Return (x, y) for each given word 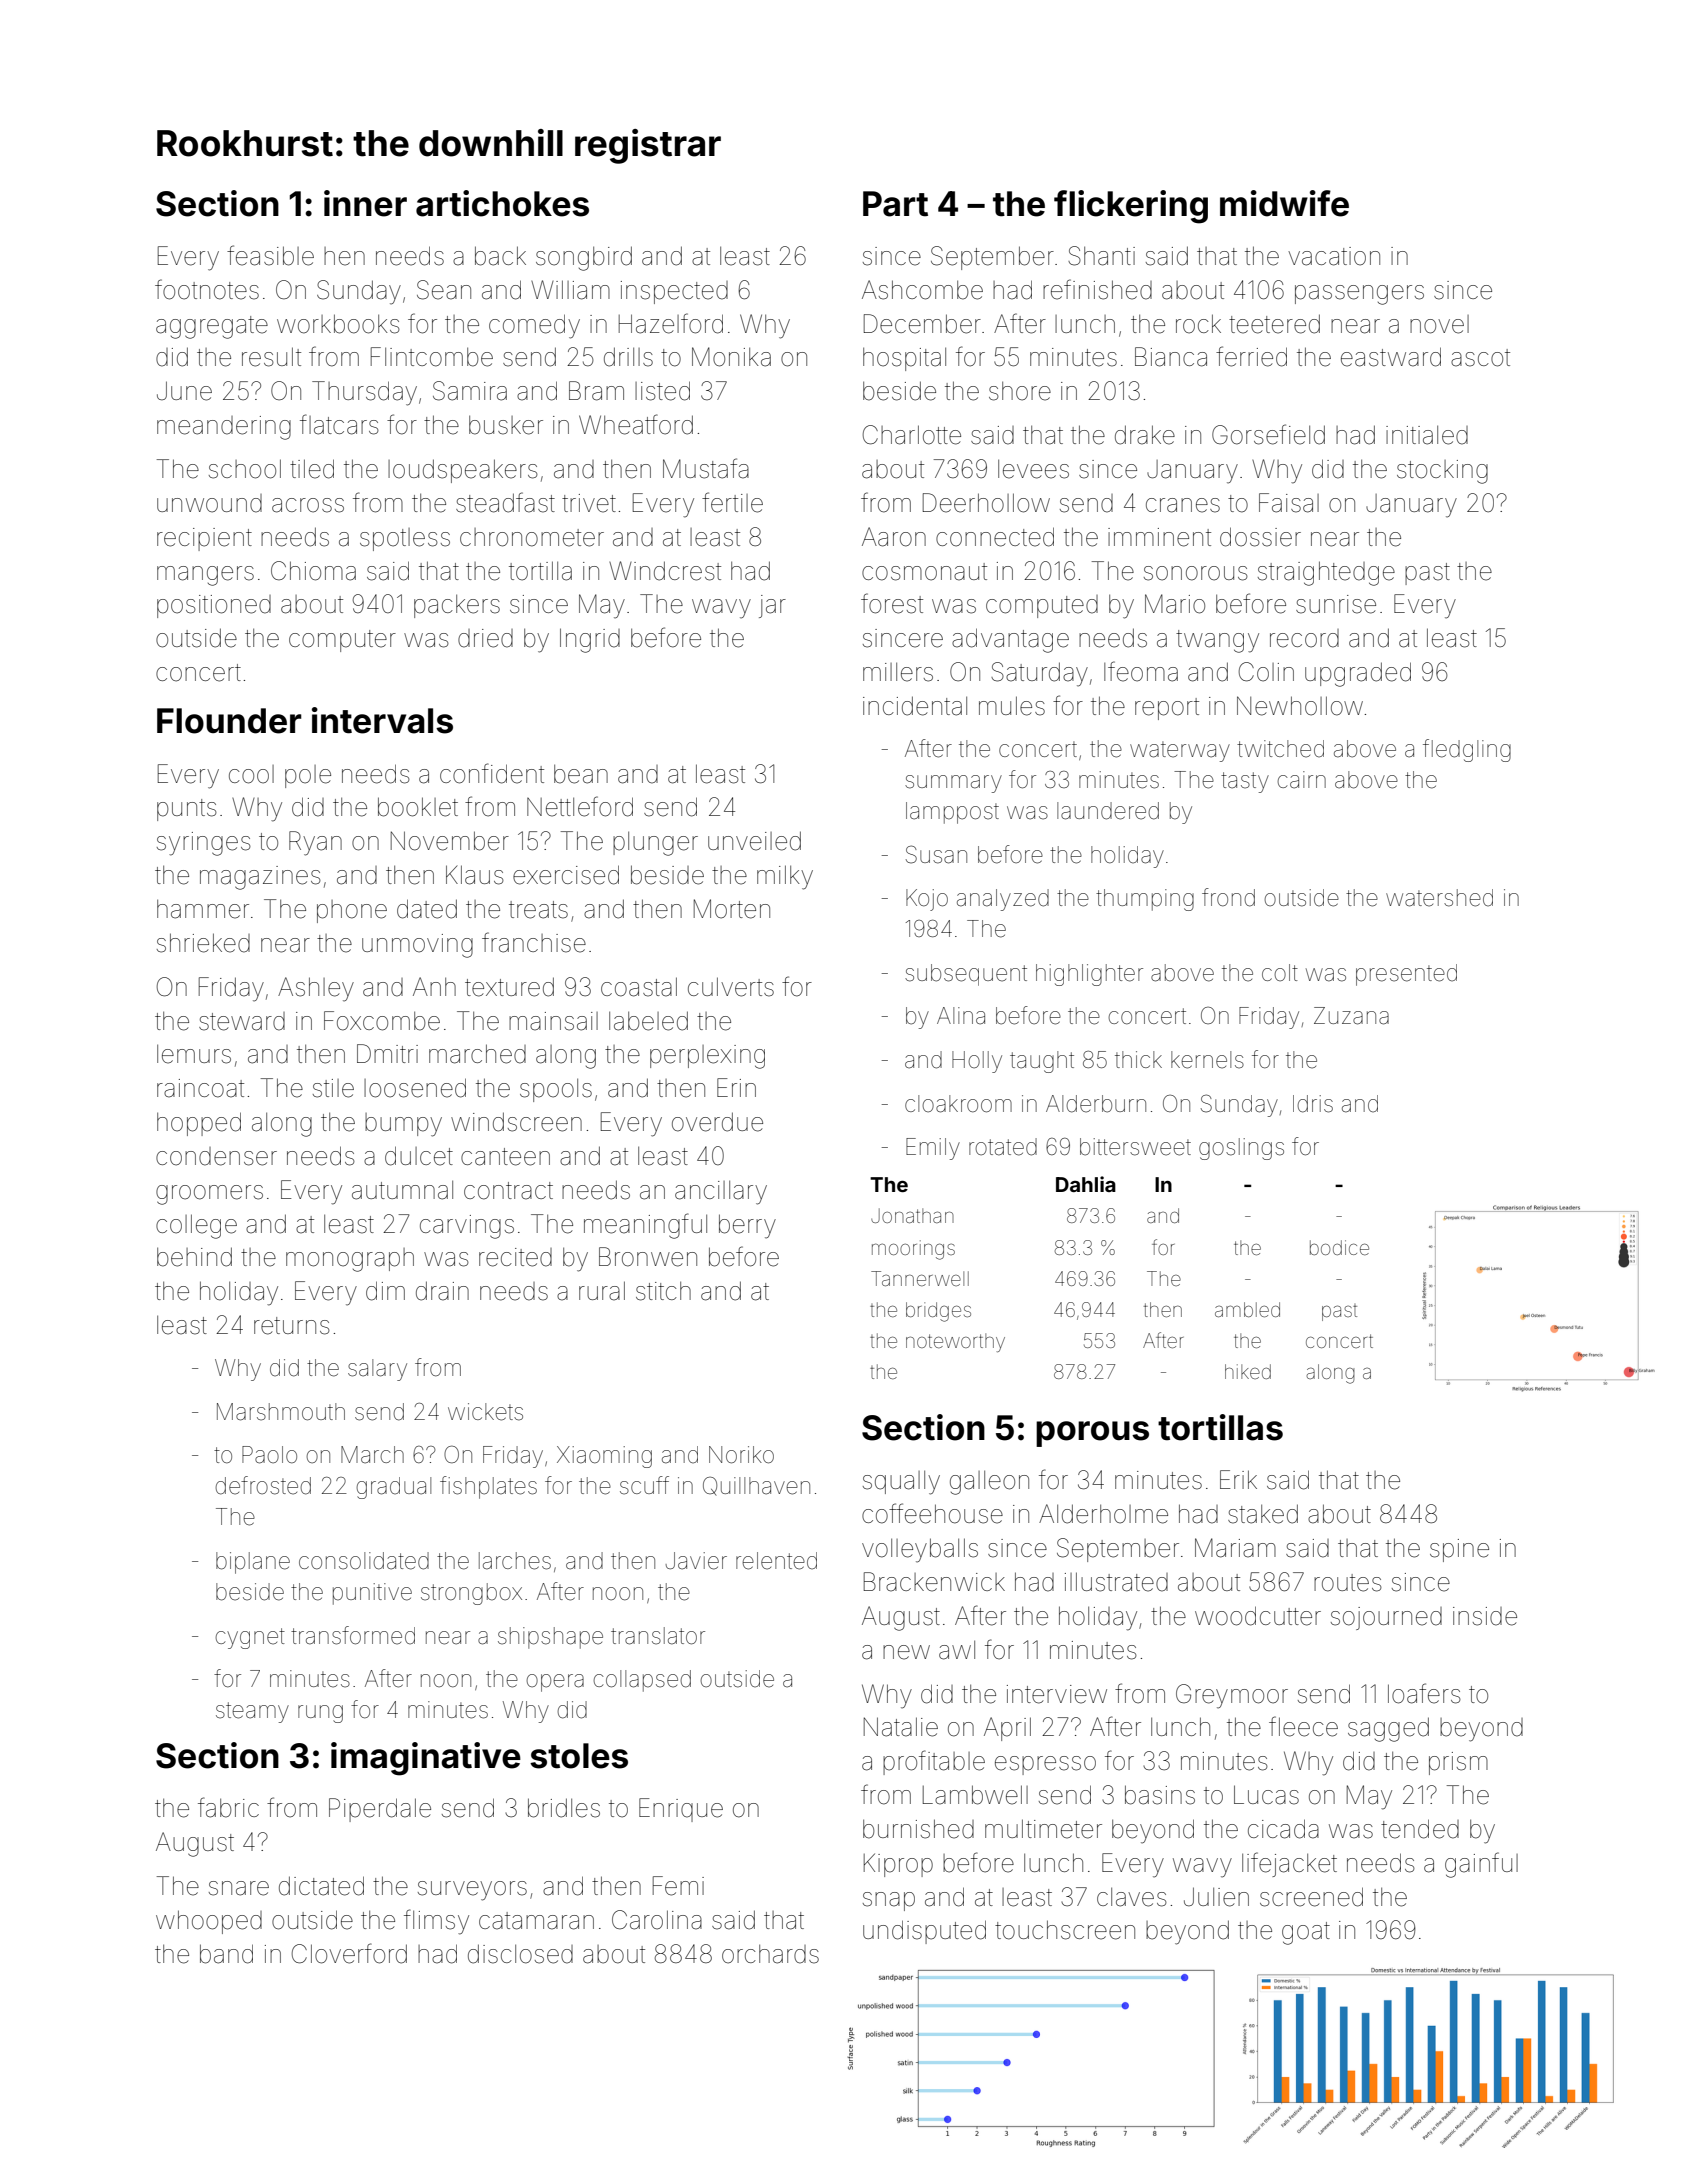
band (226, 1954)
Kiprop (898, 1865)
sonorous (1196, 573)
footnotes (207, 289)
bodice (1339, 1247)
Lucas (1266, 1795)
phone (352, 911)
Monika (731, 357)
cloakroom (958, 1104)
